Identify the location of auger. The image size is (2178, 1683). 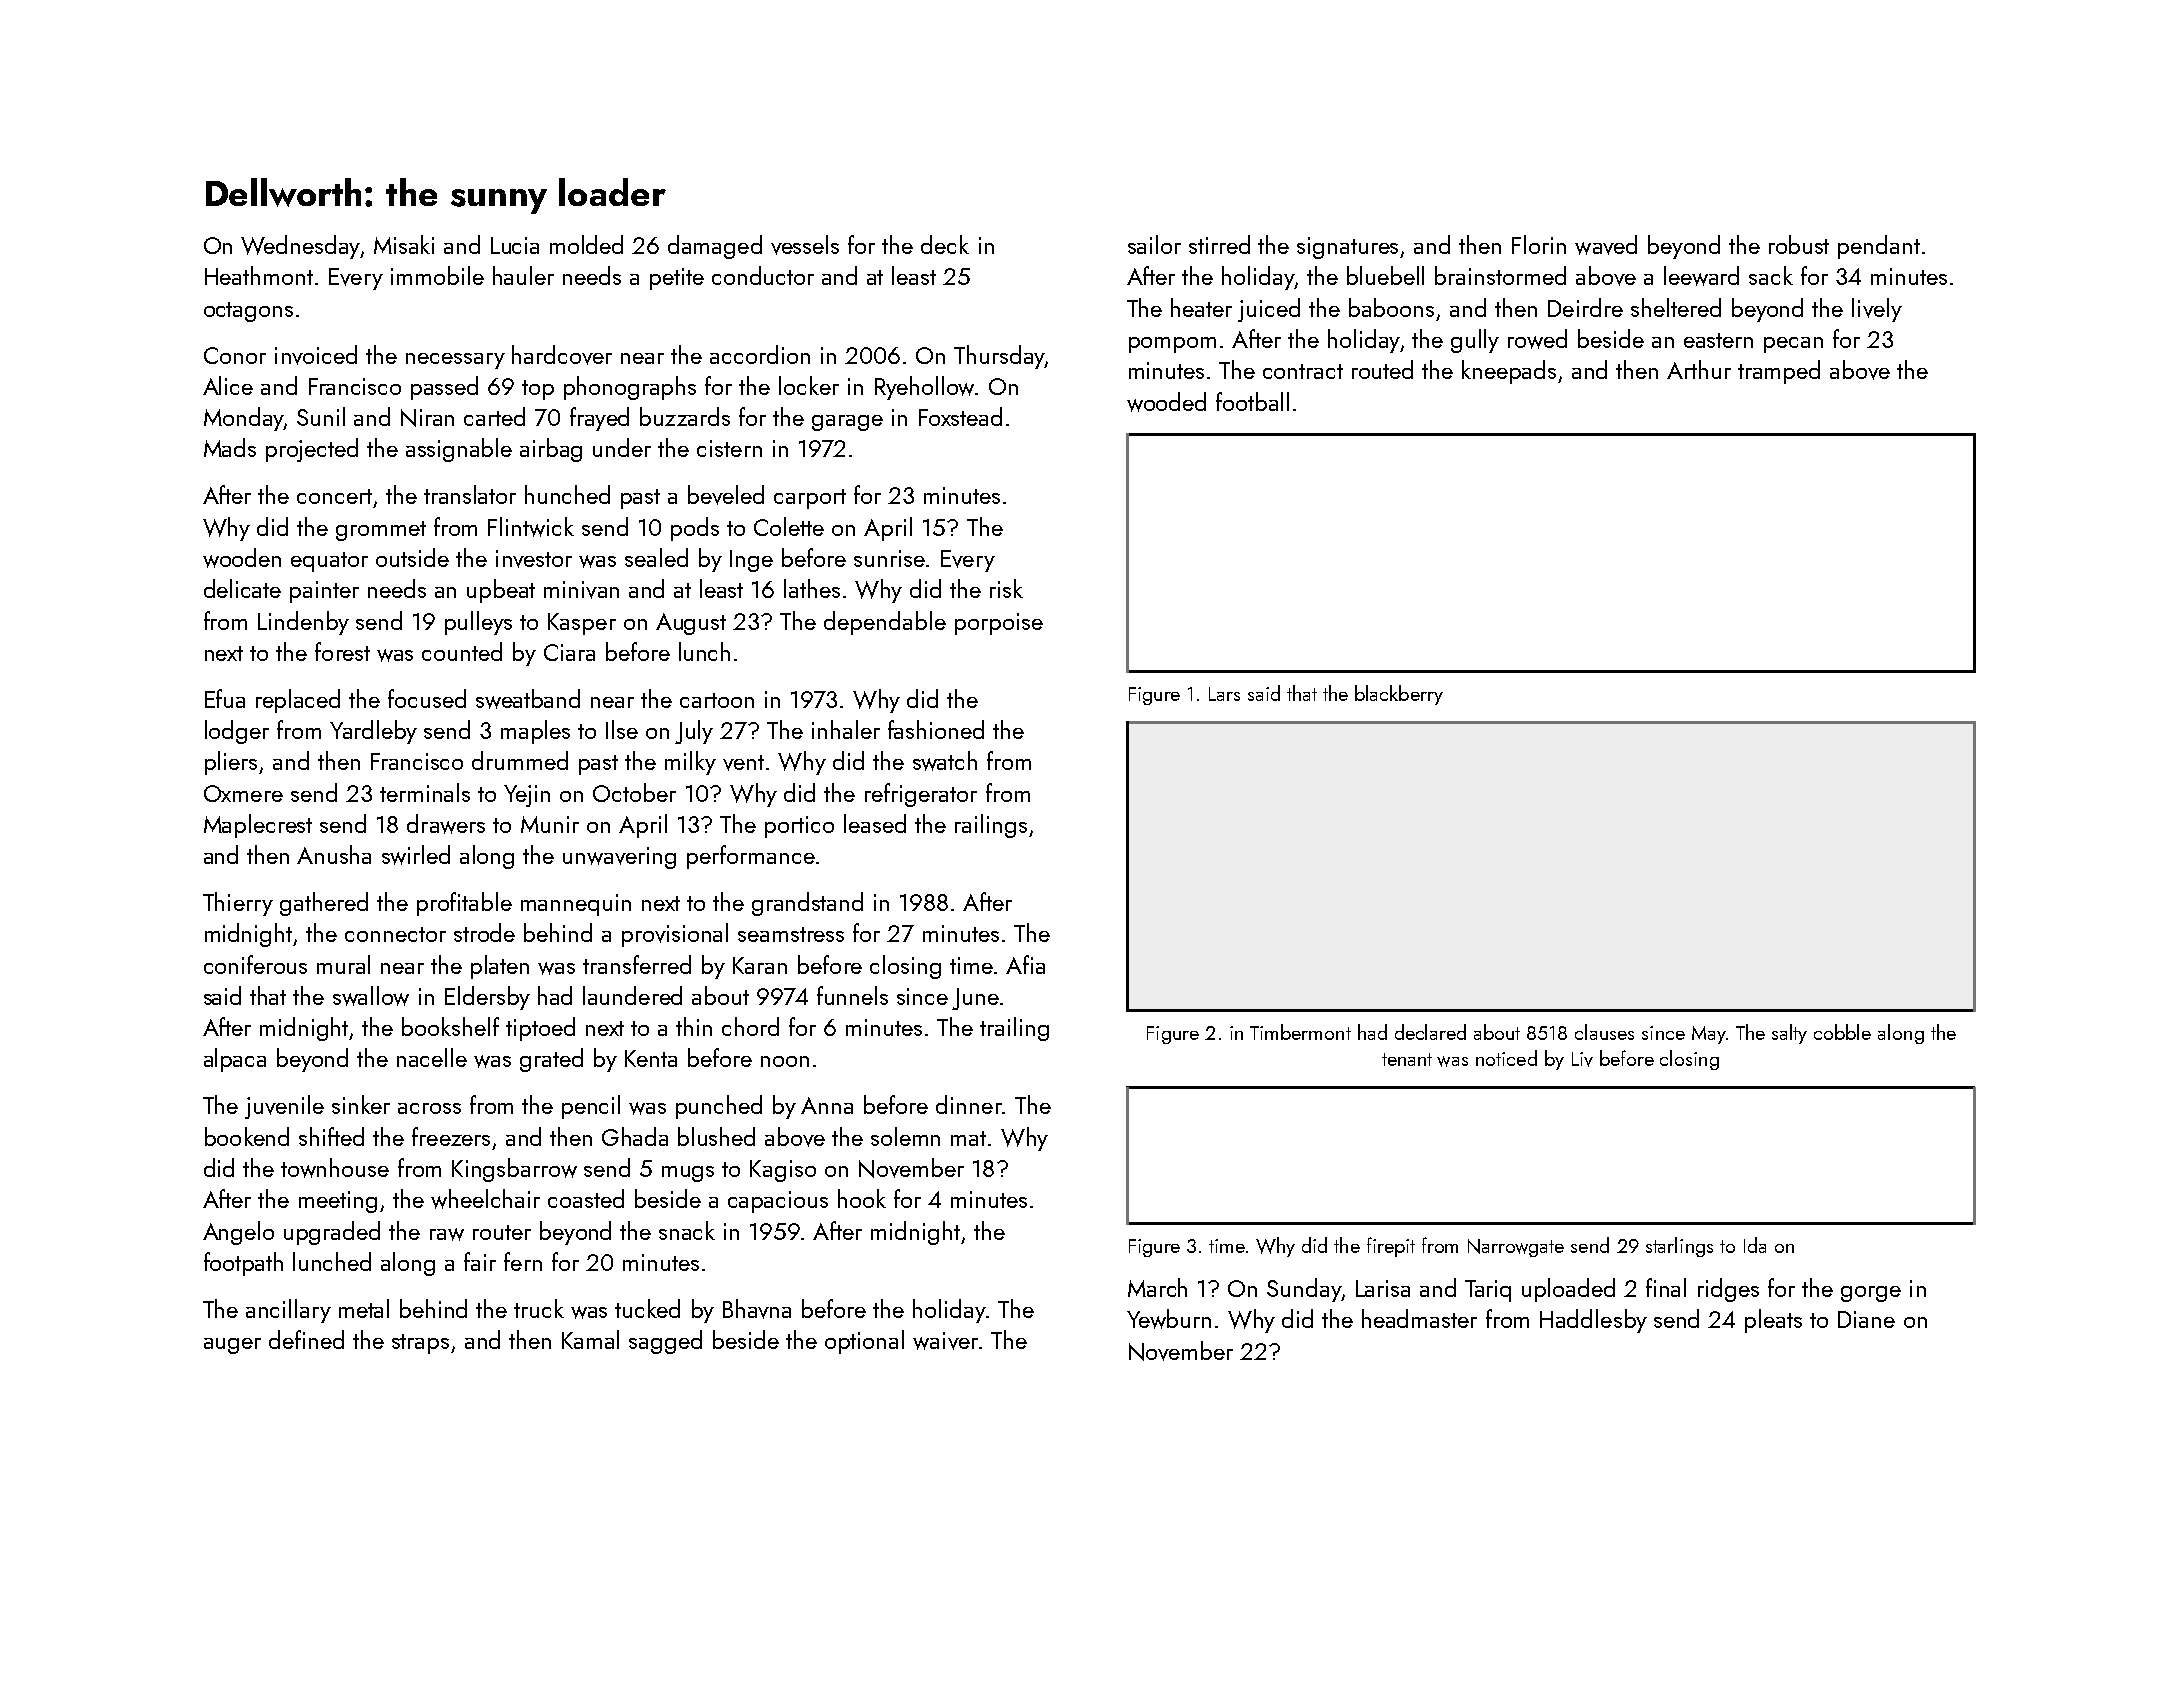
(232, 1346).
